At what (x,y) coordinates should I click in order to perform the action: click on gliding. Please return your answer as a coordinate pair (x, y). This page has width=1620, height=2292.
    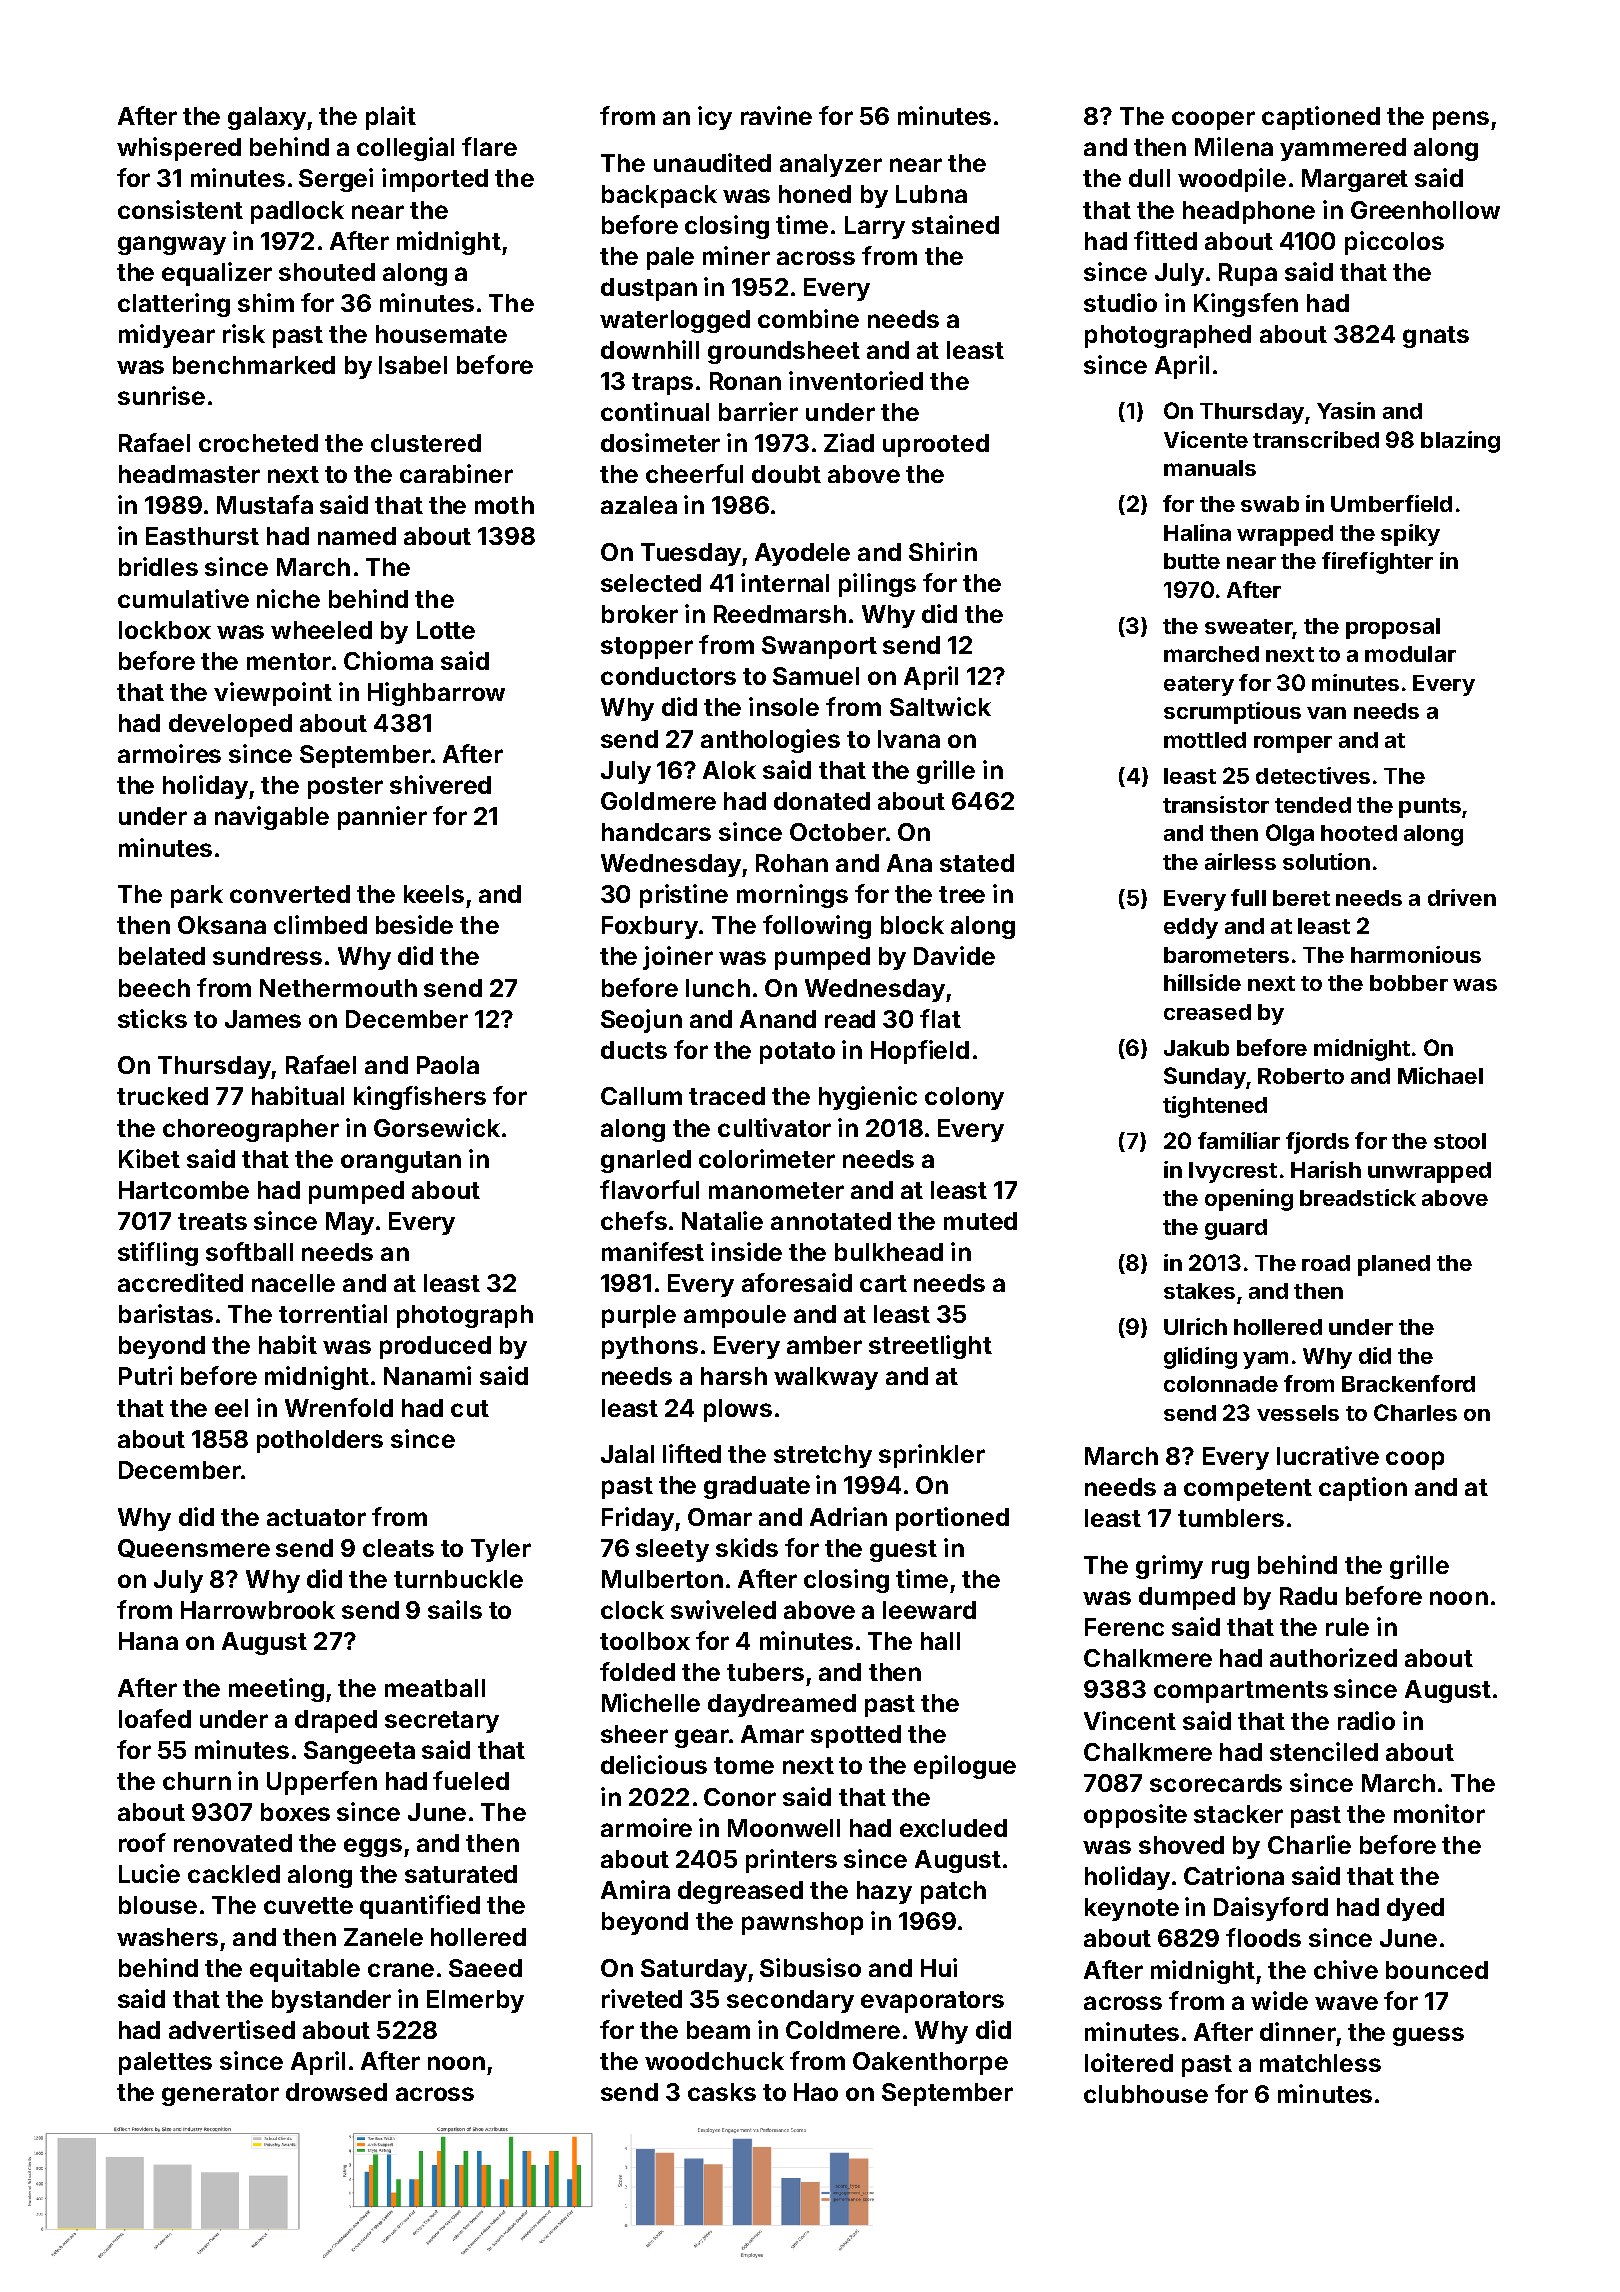
    Looking at the image, I should click on (1200, 1358).
